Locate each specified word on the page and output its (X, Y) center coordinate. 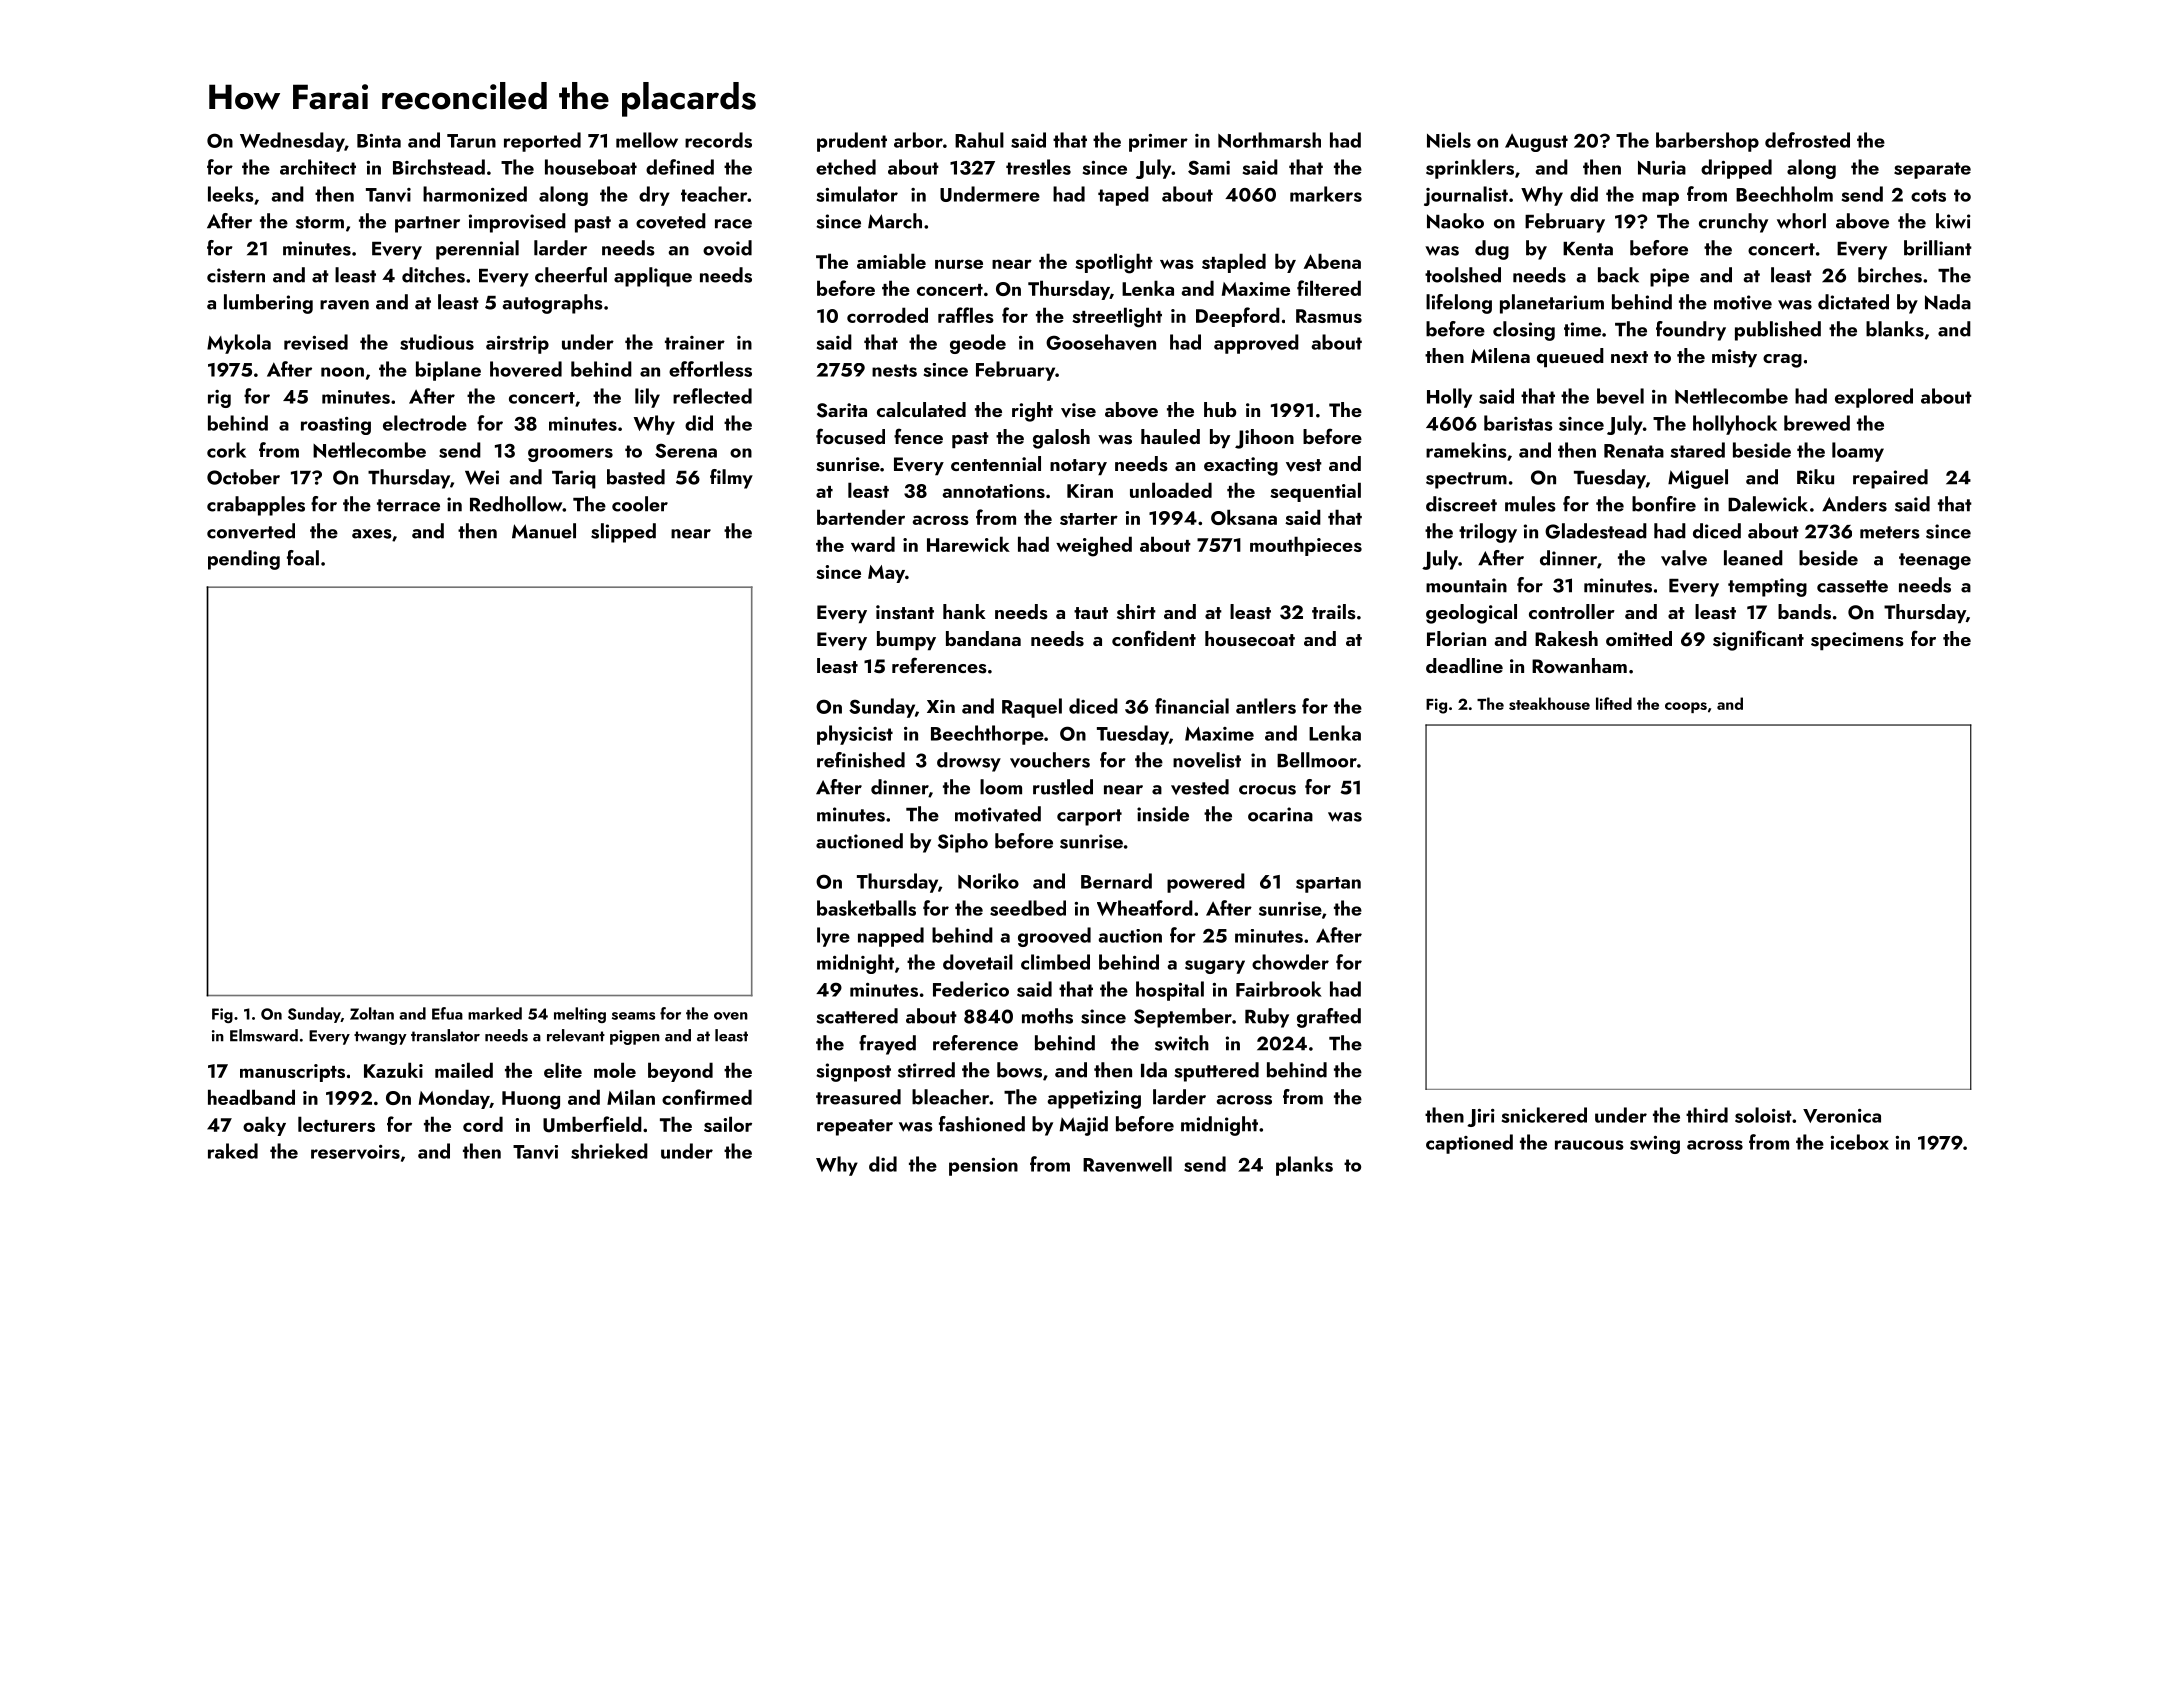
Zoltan (372, 1013)
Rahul (979, 140)
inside (1163, 814)
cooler (640, 504)
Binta (379, 141)
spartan (1328, 885)
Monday (454, 1099)
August (1536, 143)
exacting (1241, 466)
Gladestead (1596, 531)
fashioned (982, 1124)
